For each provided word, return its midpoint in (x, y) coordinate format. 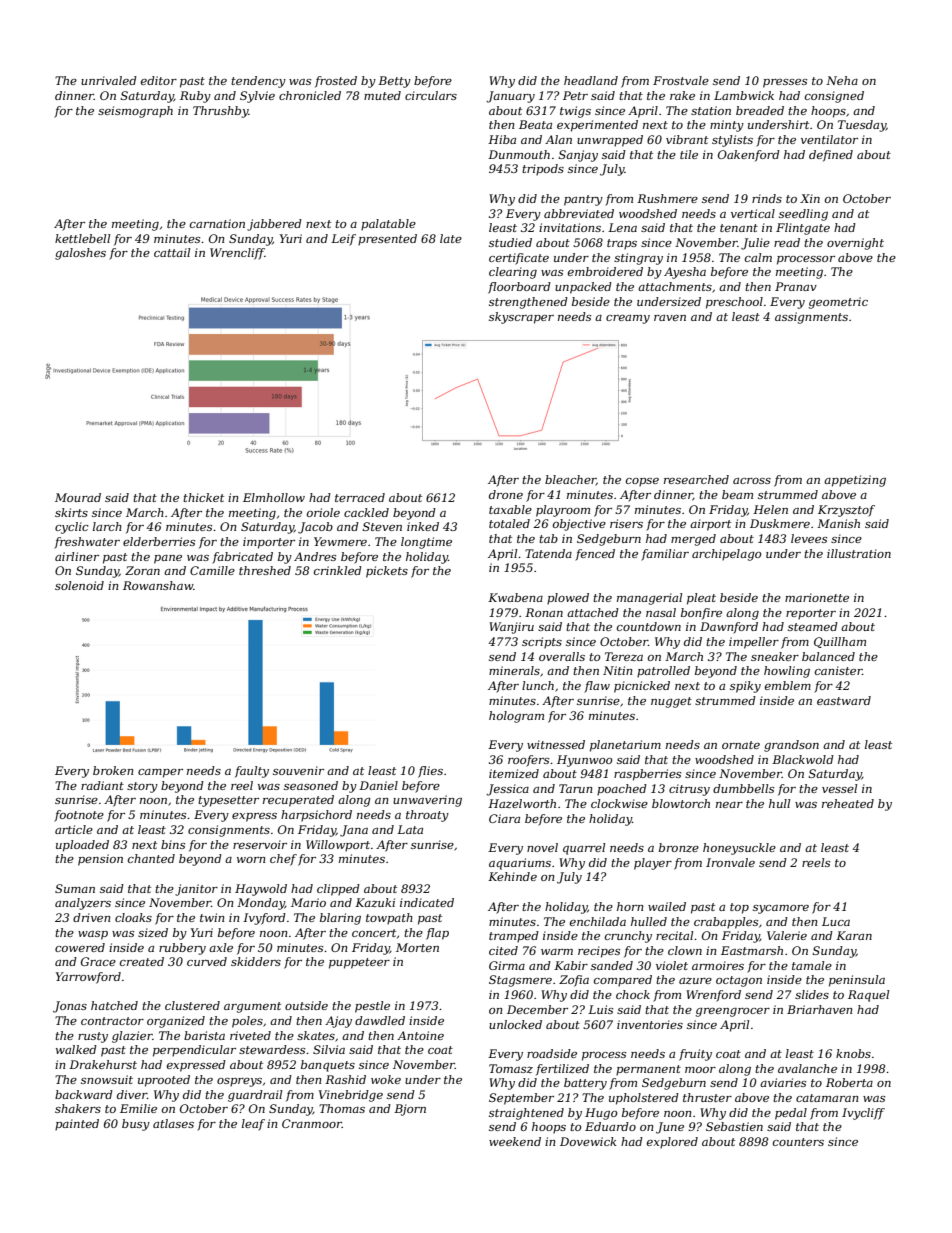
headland (591, 80)
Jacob (315, 528)
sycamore (781, 909)
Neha (842, 80)
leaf (253, 1125)
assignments (811, 318)
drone (506, 494)
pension (100, 860)
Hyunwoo (584, 761)
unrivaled (109, 80)
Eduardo (610, 1126)
